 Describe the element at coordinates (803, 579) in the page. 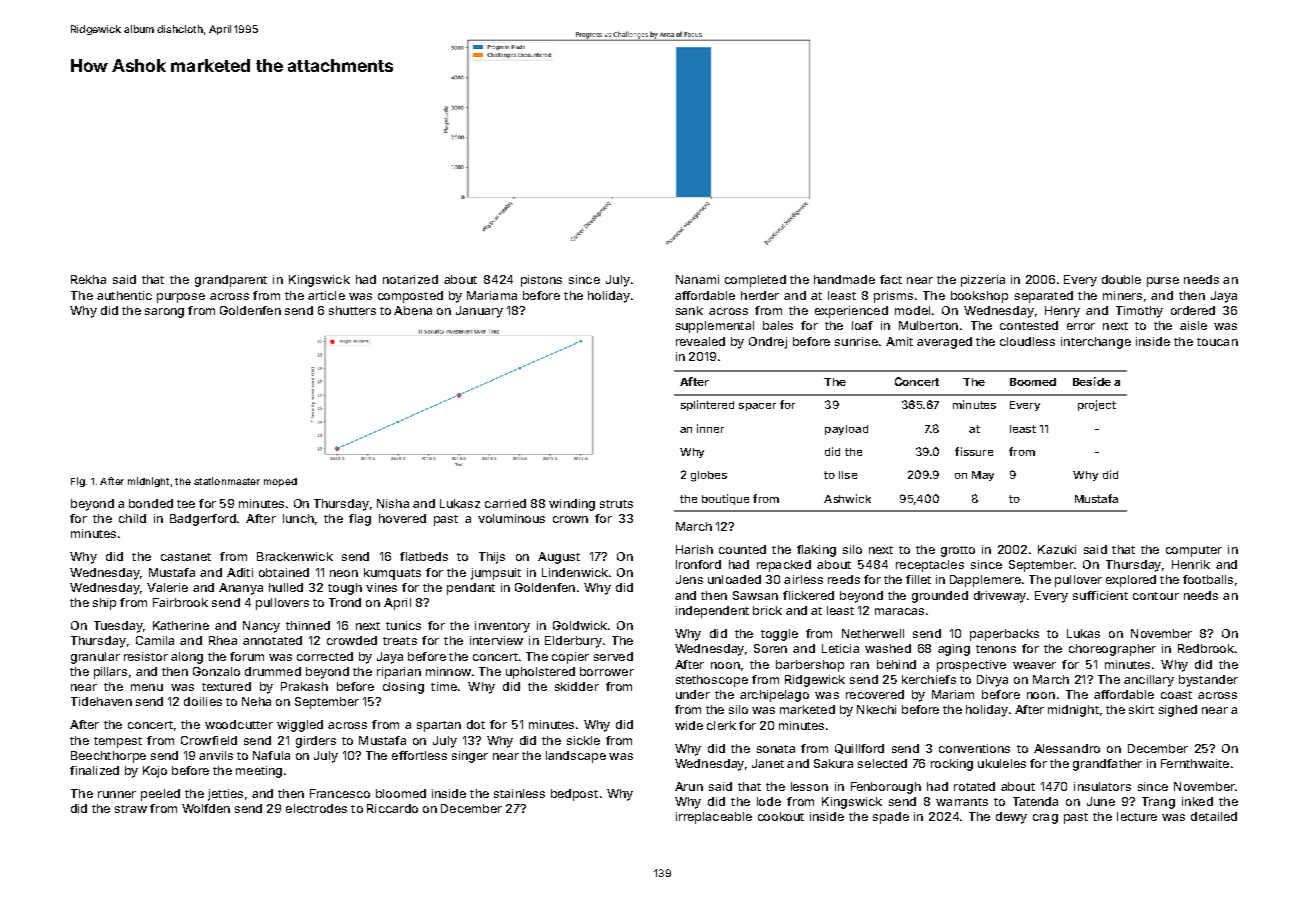

I see `airless` at that location.
